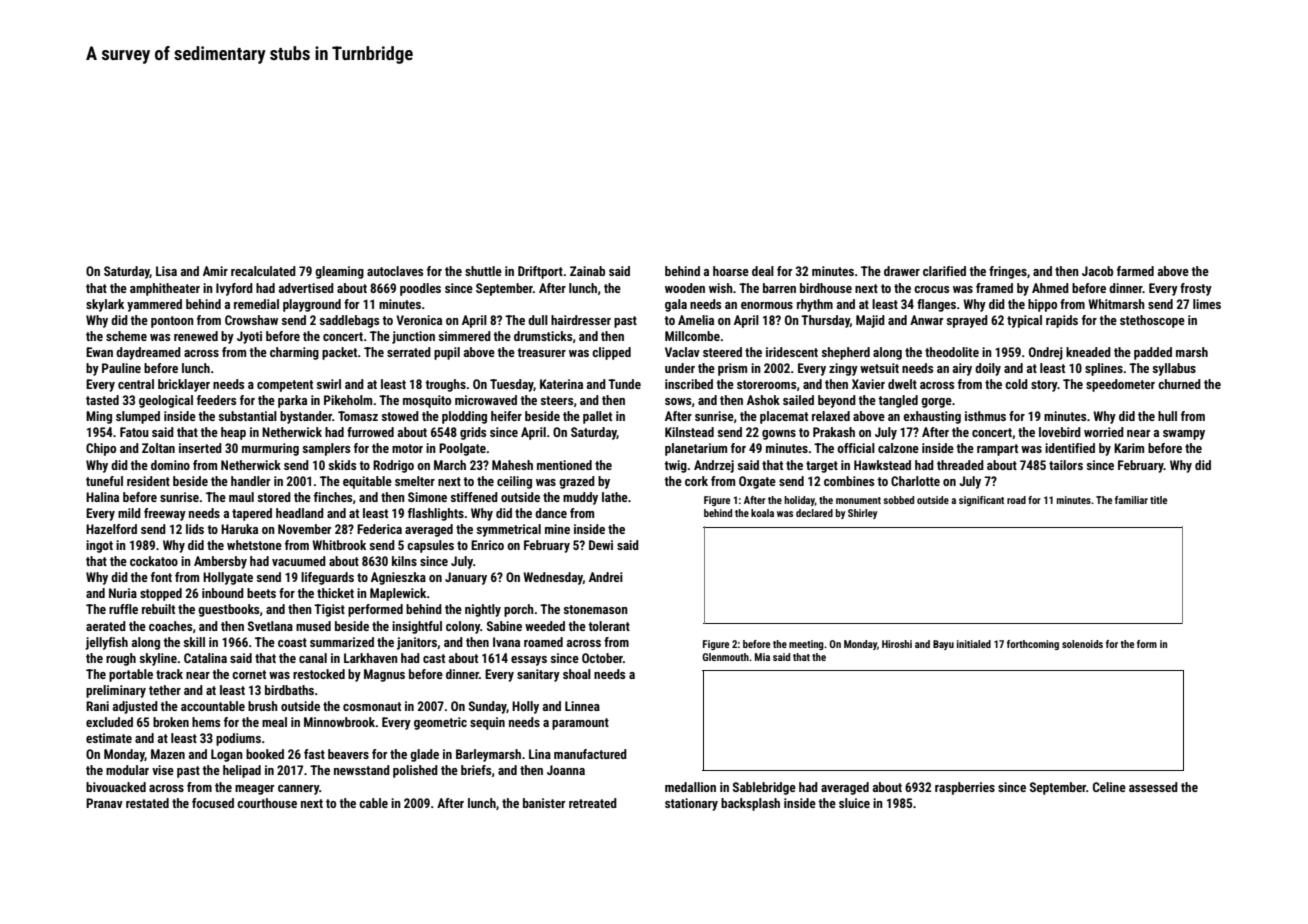  I want to click on cannery, so click(298, 790).
